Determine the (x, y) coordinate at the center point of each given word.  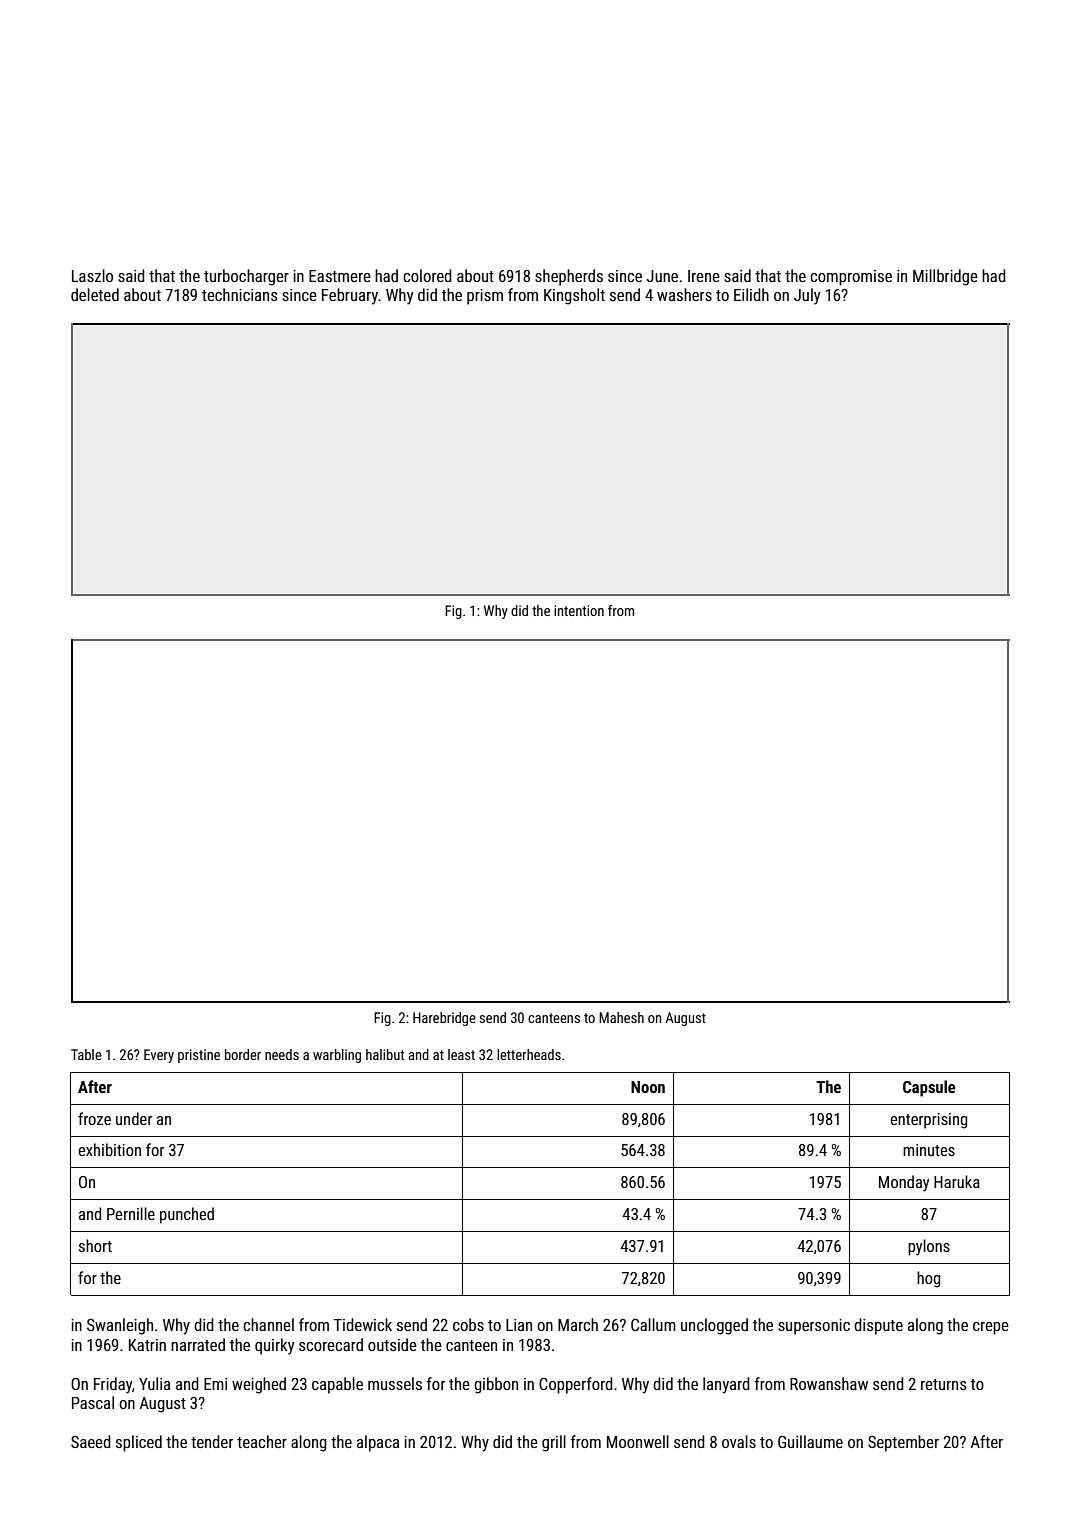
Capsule (929, 1088)
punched (187, 1215)
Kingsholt (574, 296)
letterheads (529, 1054)
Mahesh (621, 1017)
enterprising (928, 1121)
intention (579, 610)
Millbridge (945, 277)
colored (427, 275)
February (350, 296)
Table (86, 1054)
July (807, 296)
